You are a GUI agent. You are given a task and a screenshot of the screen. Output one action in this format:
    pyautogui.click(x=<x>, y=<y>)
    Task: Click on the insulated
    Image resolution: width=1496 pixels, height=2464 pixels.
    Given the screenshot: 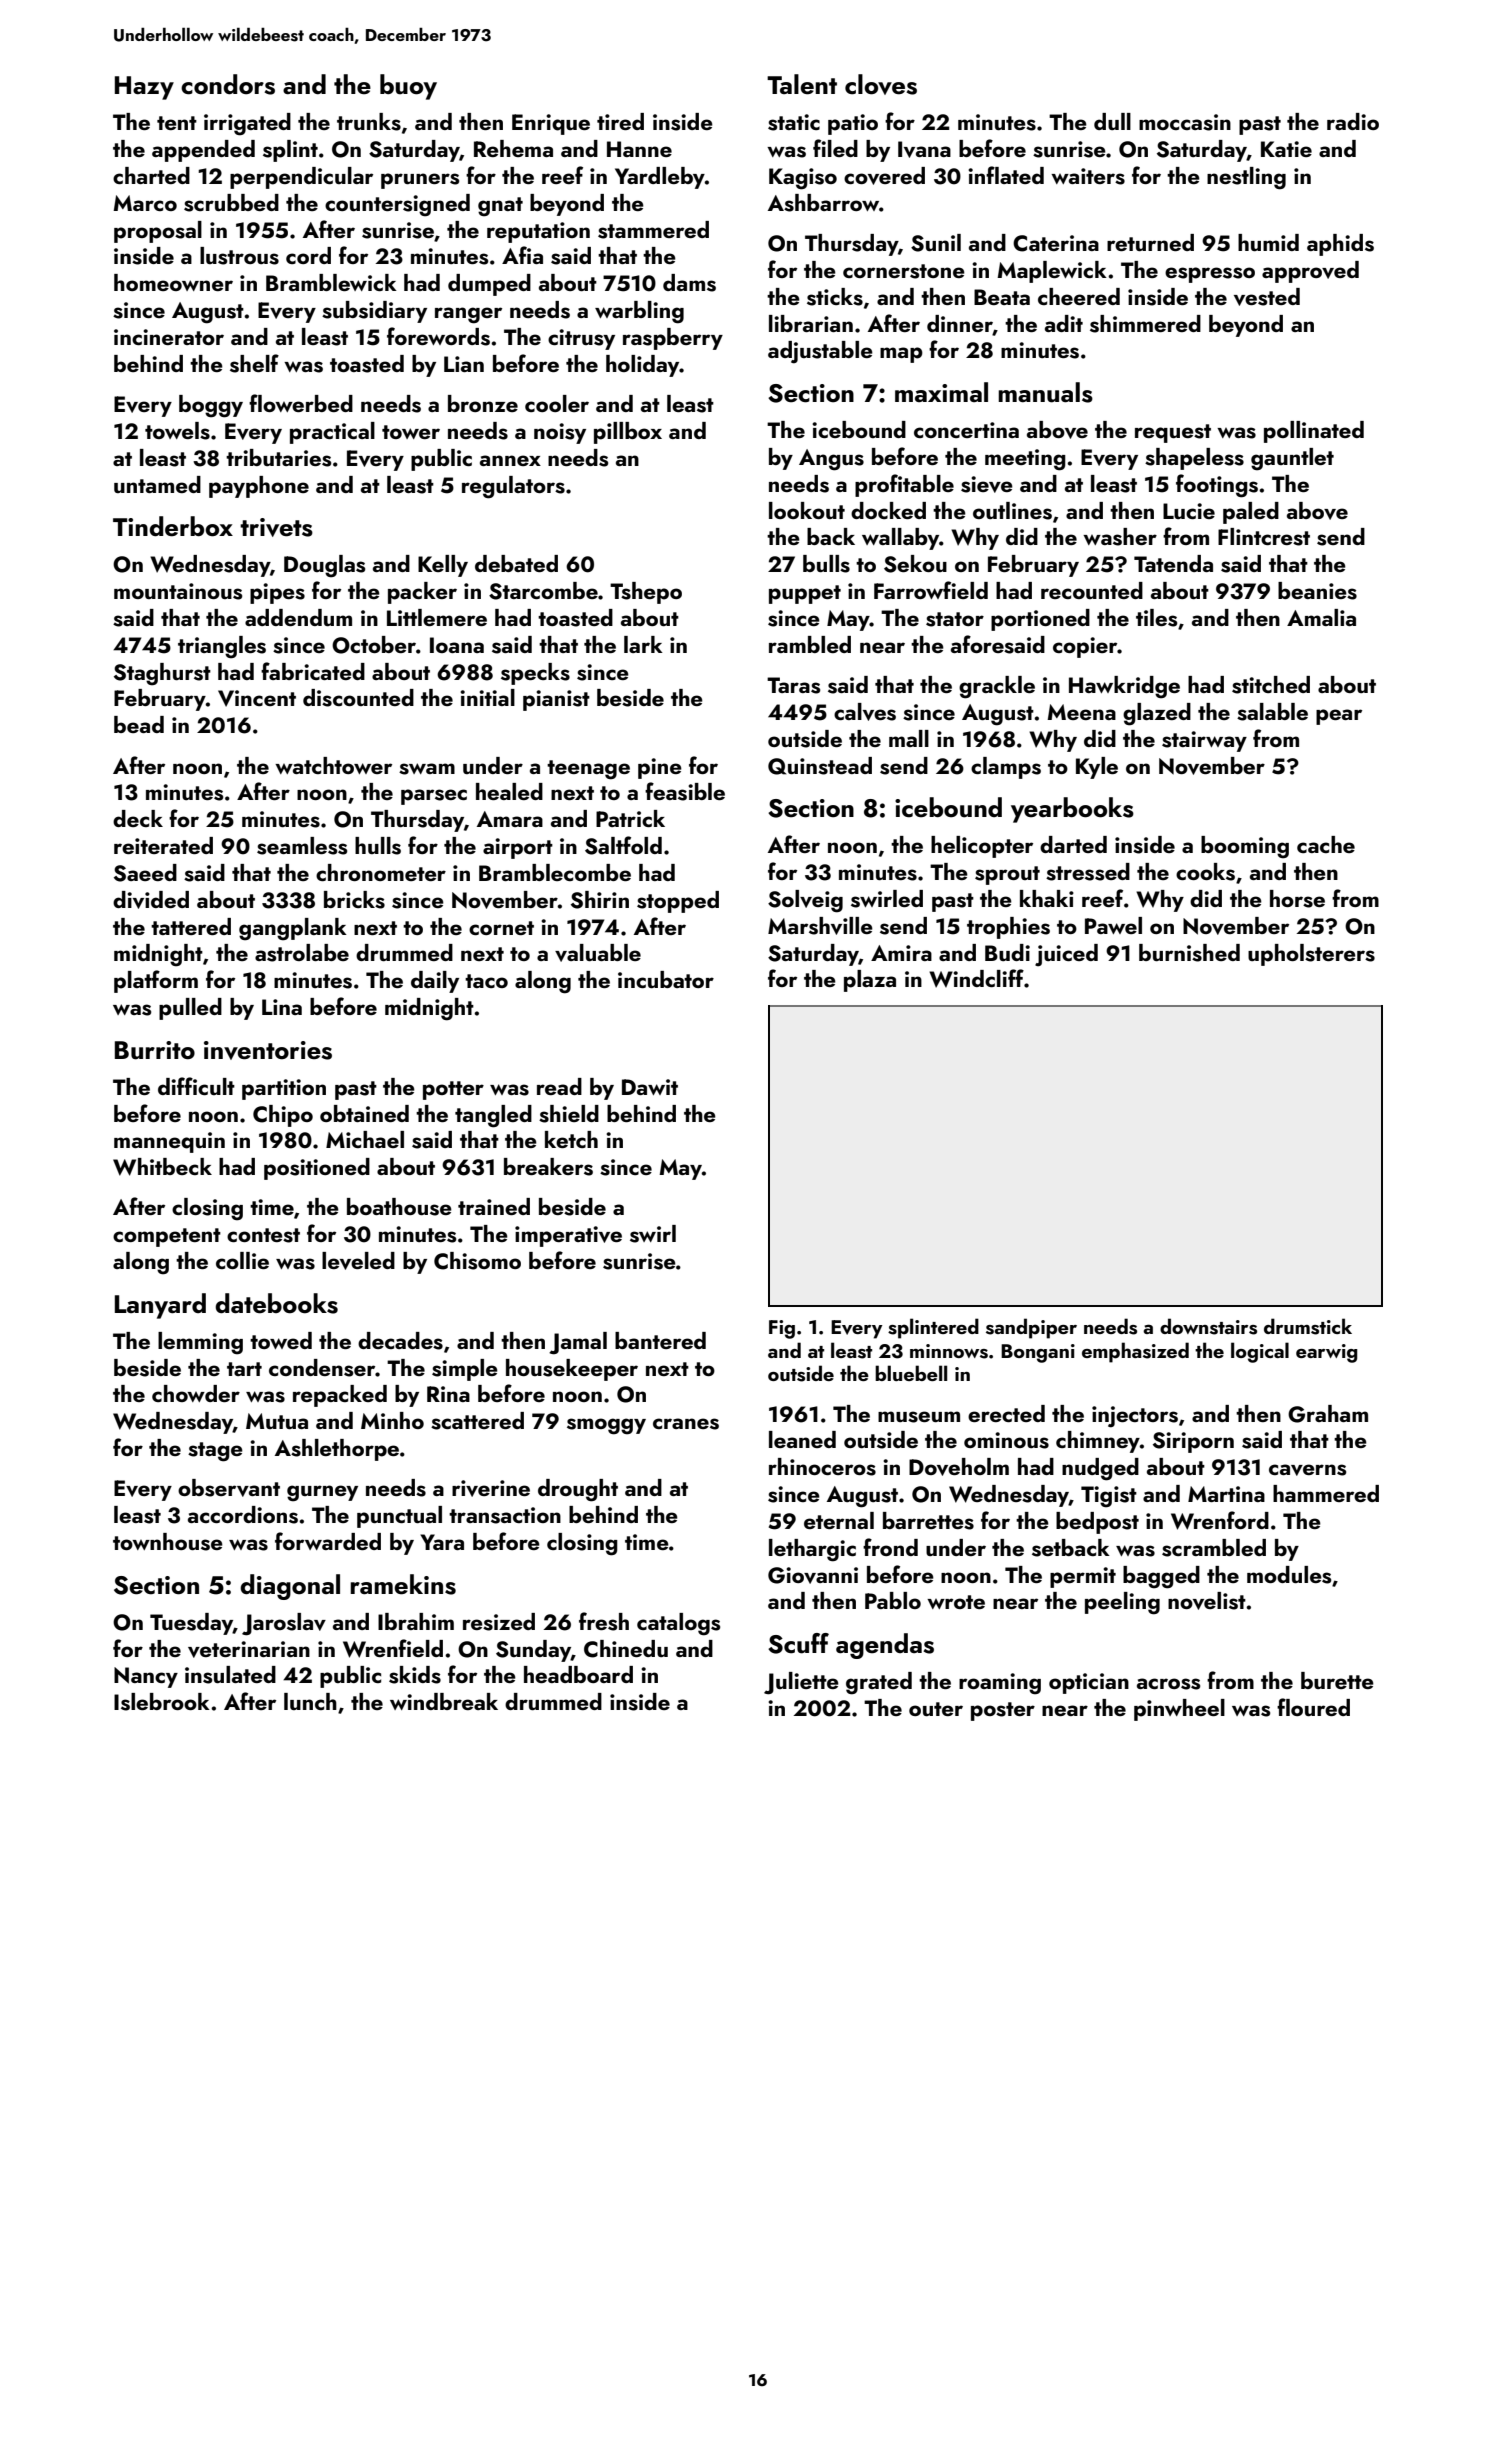 What is the action you would take?
    pyautogui.click(x=230, y=1675)
